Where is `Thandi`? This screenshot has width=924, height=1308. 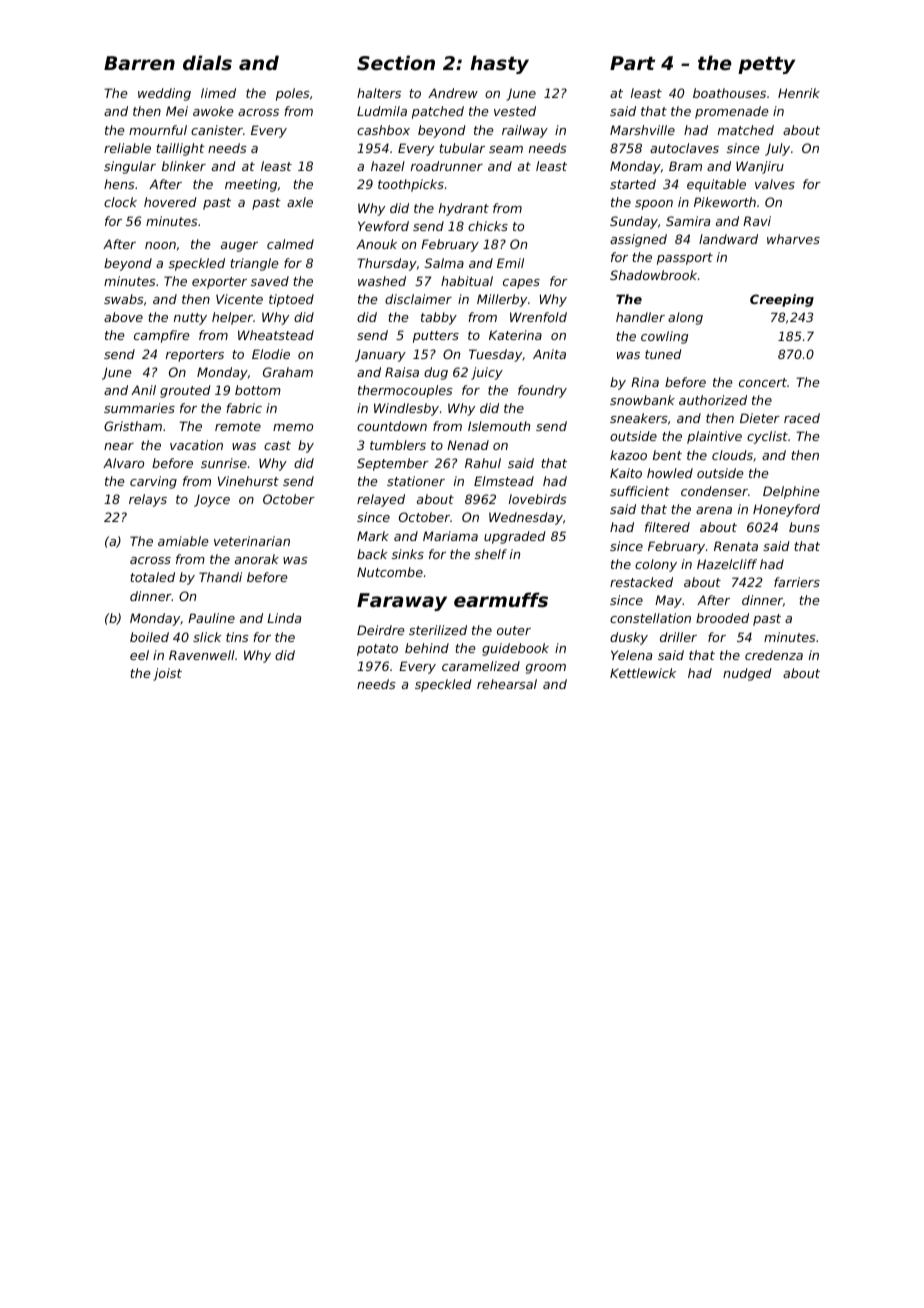 Thandi is located at coordinates (220, 577).
